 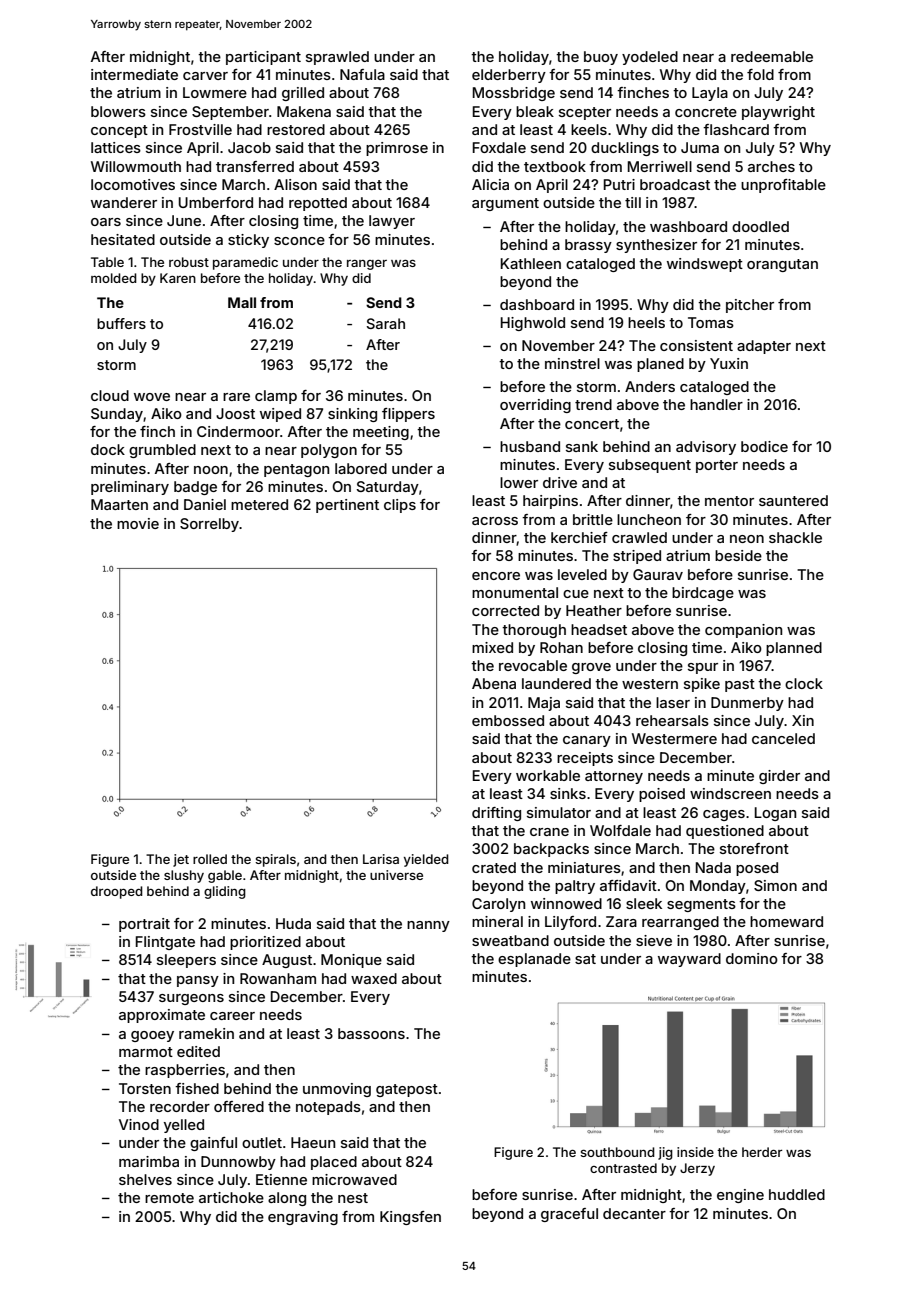 I want to click on herder, so click(x=762, y=1152).
